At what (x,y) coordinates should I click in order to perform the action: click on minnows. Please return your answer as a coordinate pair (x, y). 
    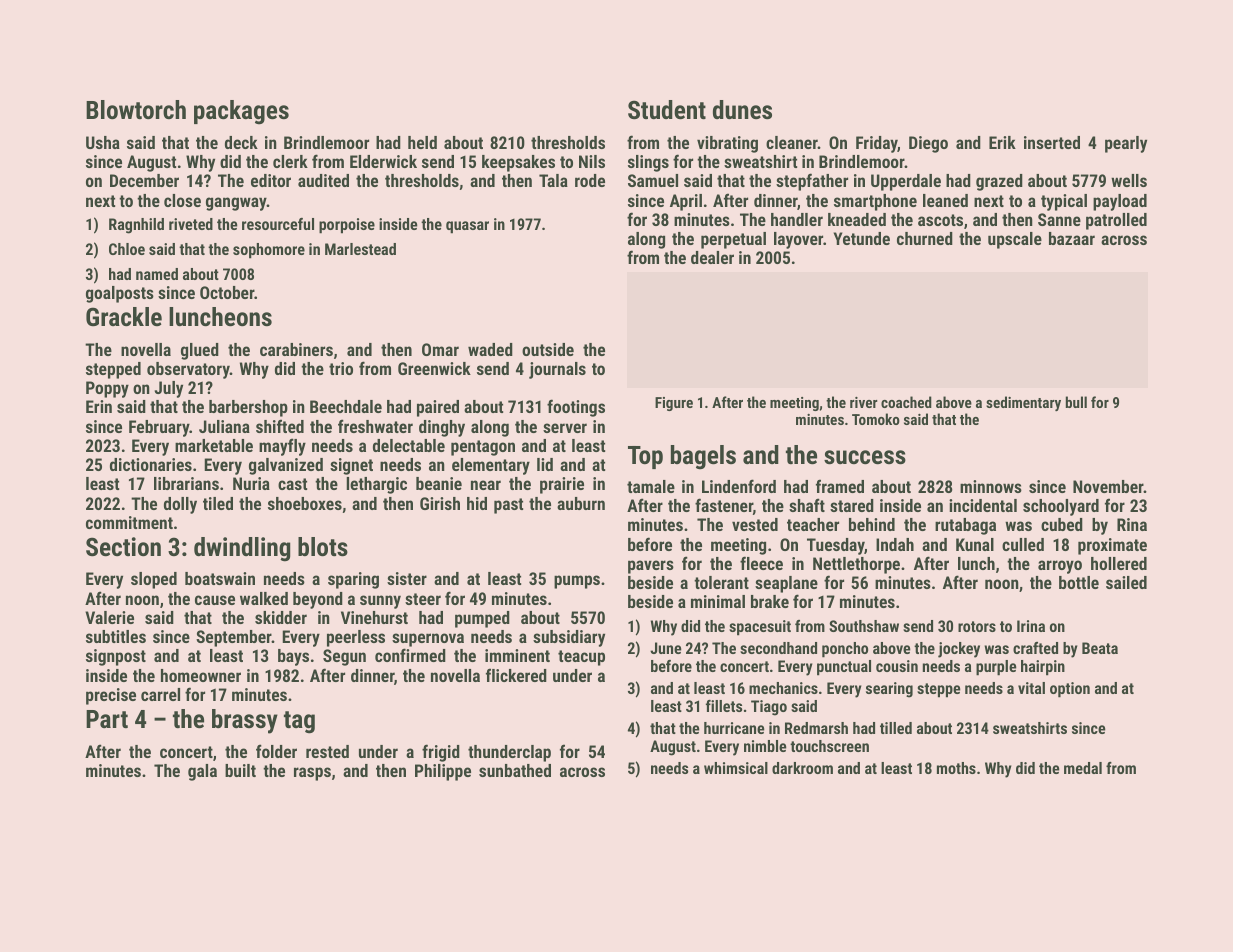
    Looking at the image, I should click on (991, 486).
